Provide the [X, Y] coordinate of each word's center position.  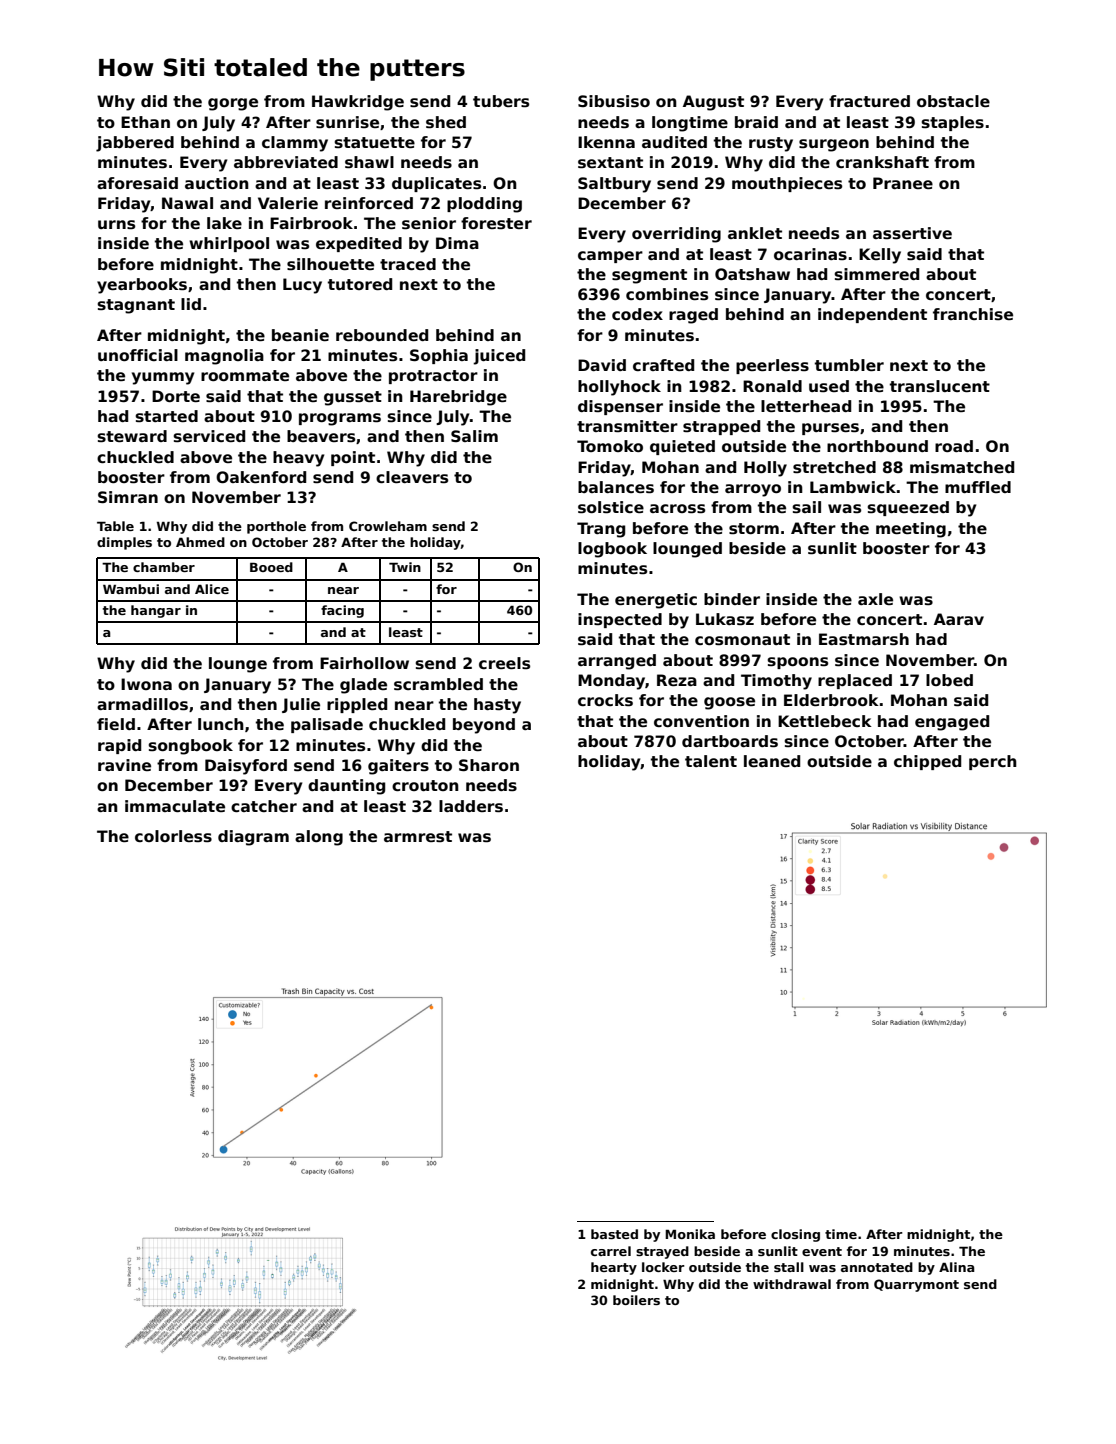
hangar [156, 611]
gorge [233, 104]
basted [614, 1234]
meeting [911, 530]
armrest [418, 836]
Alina [957, 1267]
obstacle [953, 101]
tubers [501, 101]
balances [616, 487]
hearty [614, 1268]
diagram [253, 838]
